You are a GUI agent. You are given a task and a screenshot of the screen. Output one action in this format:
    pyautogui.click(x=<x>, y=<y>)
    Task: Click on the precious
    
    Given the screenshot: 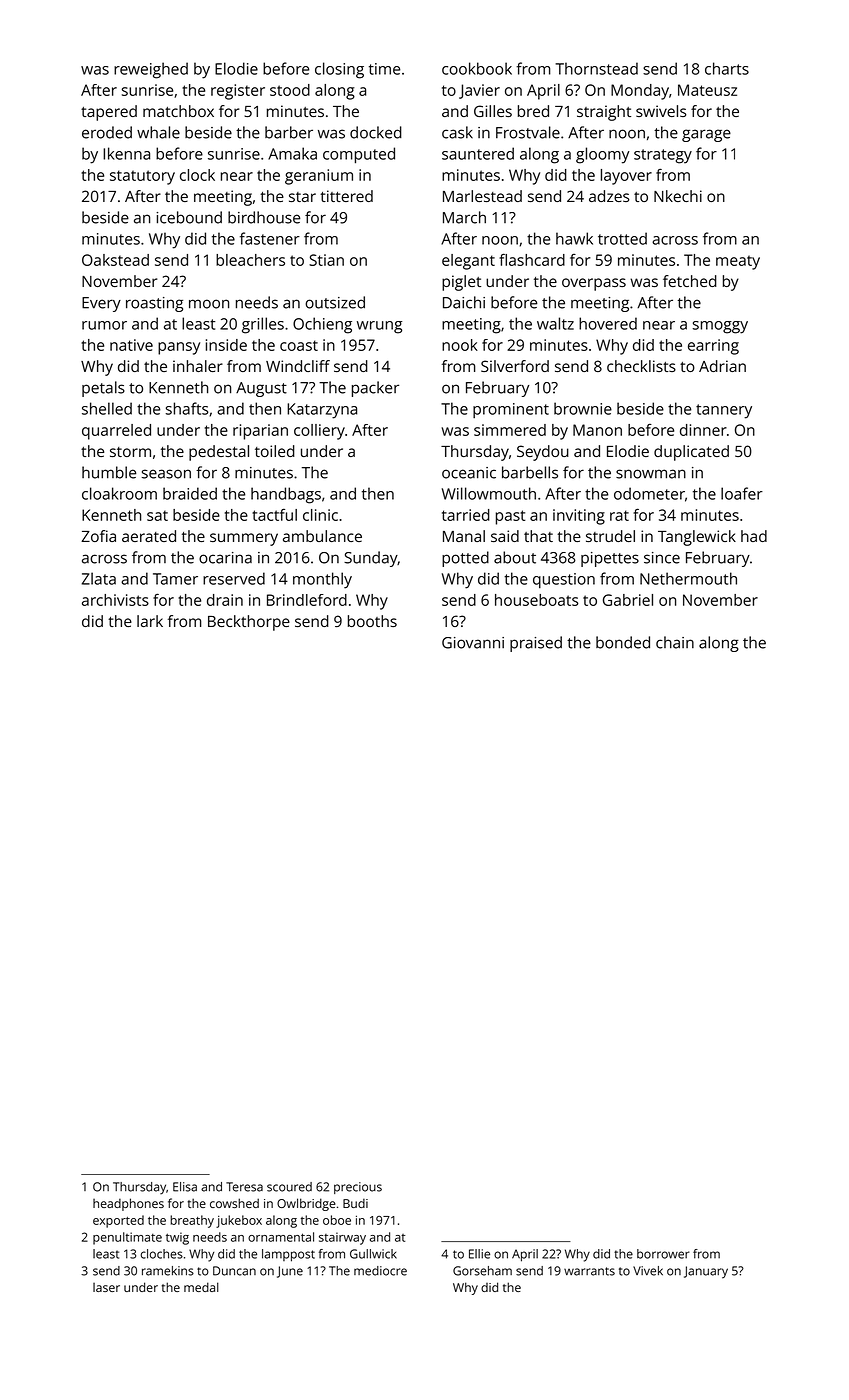 What is the action you would take?
    pyautogui.click(x=358, y=1188)
